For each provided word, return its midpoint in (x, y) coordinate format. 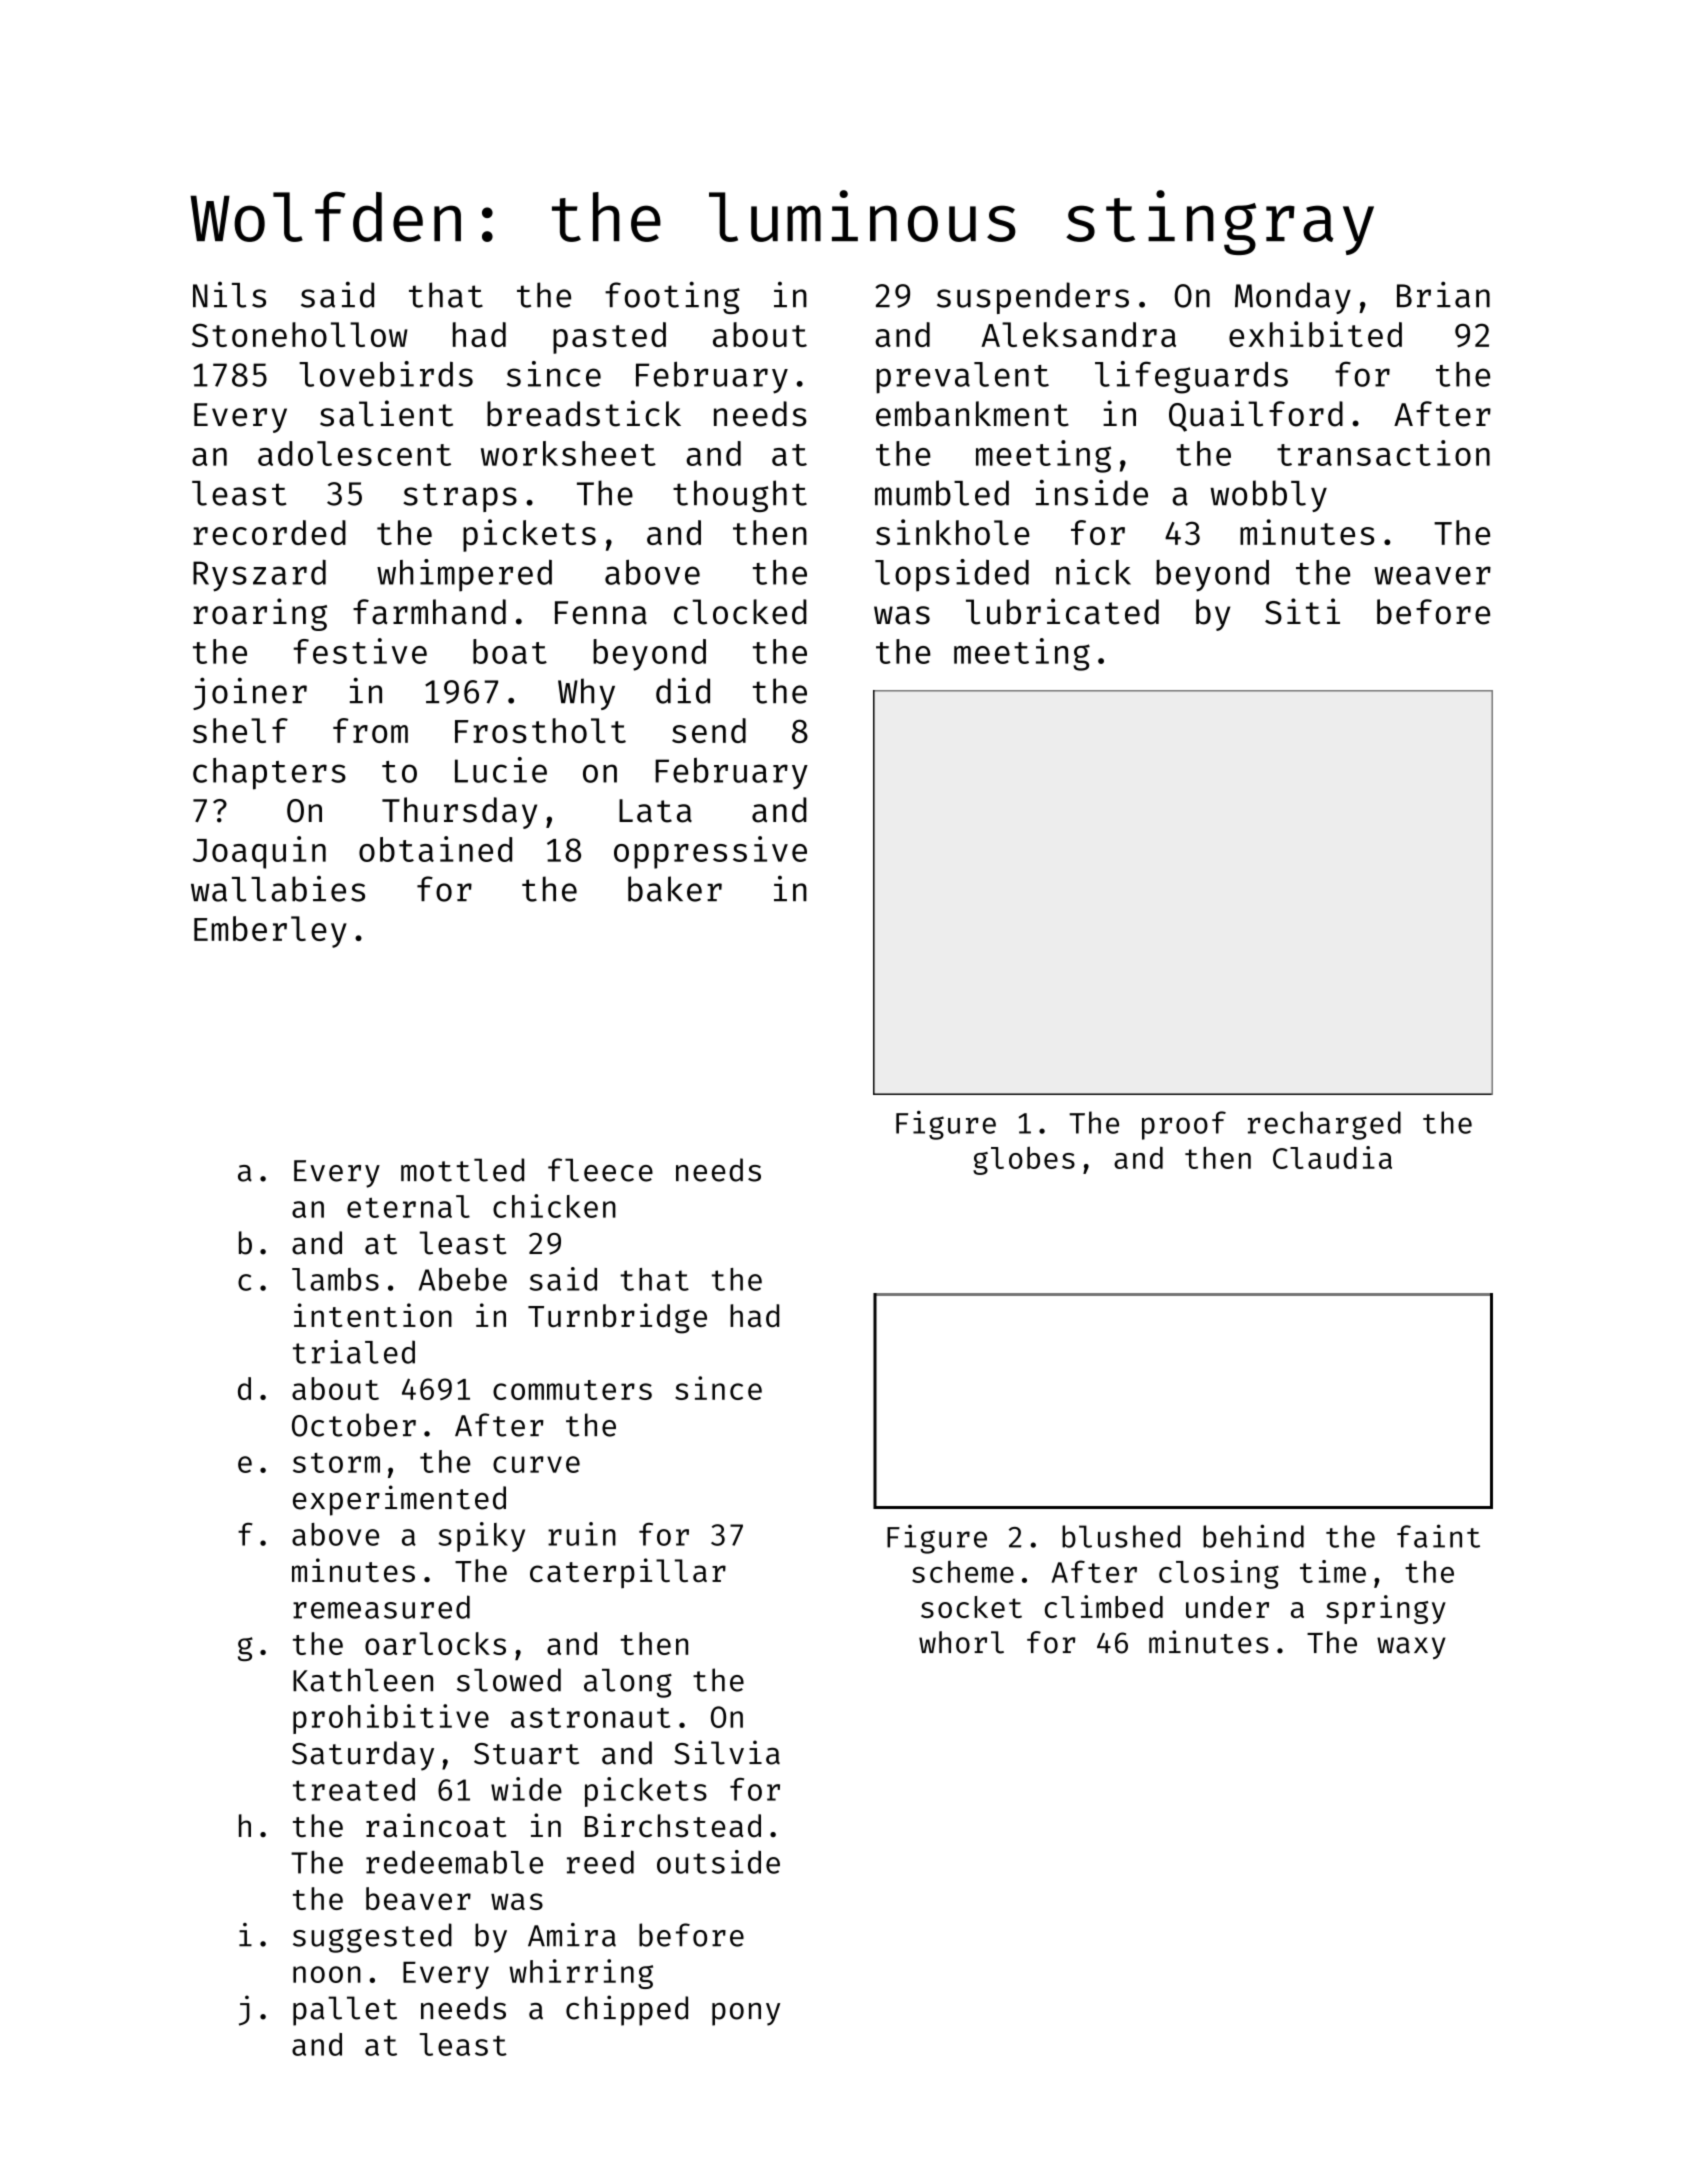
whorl (961, 1642)
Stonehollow (300, 334)
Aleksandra (1078, 334)
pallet (345, 2011)
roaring (260, 614)
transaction (1383, 453)
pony (746, 2014)
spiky (481, 1537)
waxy (1411, 1648)
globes (1024, 1161)
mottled (462, 1170)
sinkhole (953, 532)
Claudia (1332, 1157)
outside (718, 1862)
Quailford (1256, 416)
